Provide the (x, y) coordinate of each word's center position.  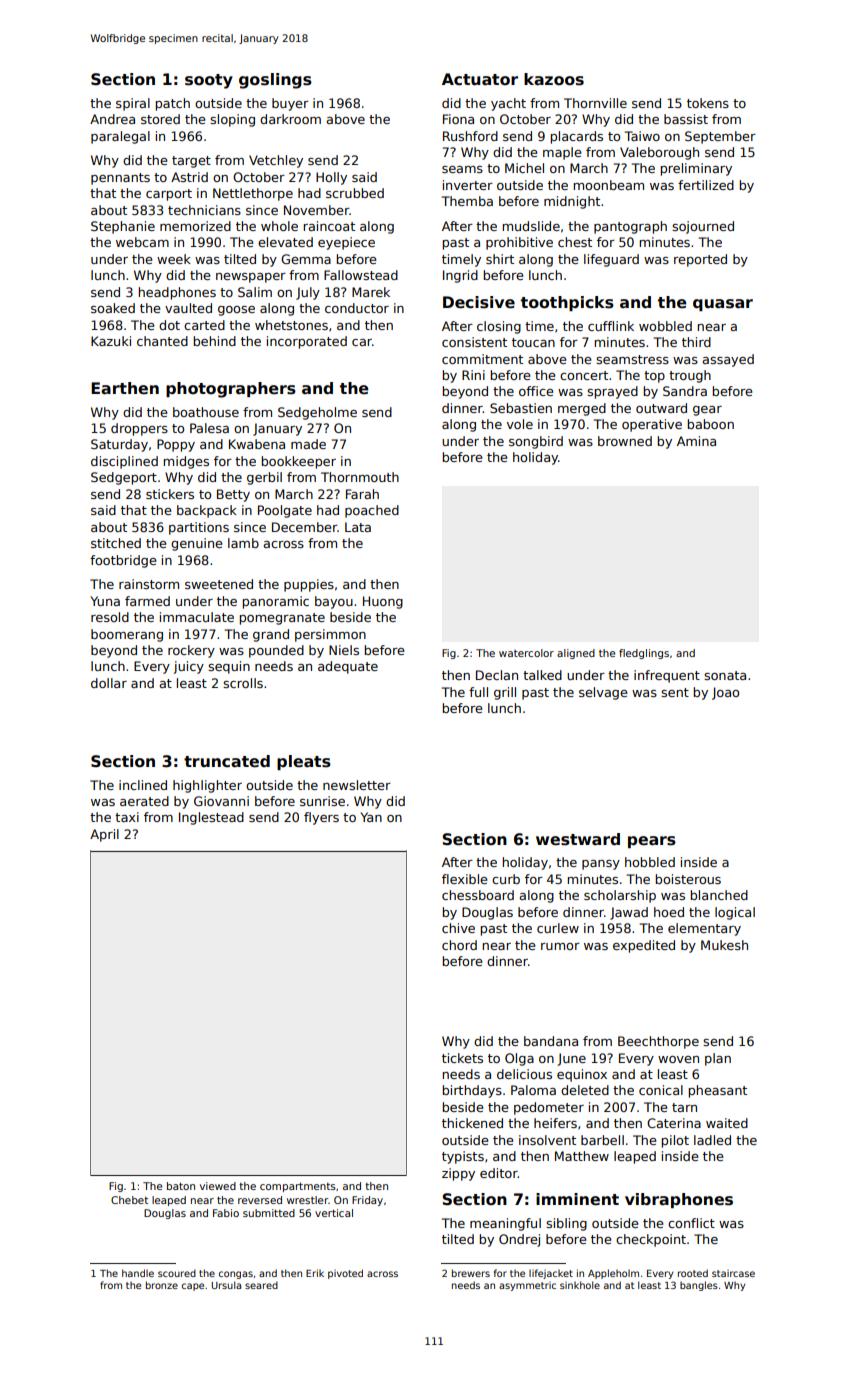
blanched (719, 895)
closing (499, 327)
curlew (558, 928)
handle (138, 1273)
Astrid (189, 177)
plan (718, 1059)
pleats (304, 762)
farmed (147, 601)
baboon (710, 424)
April (104, 835)
